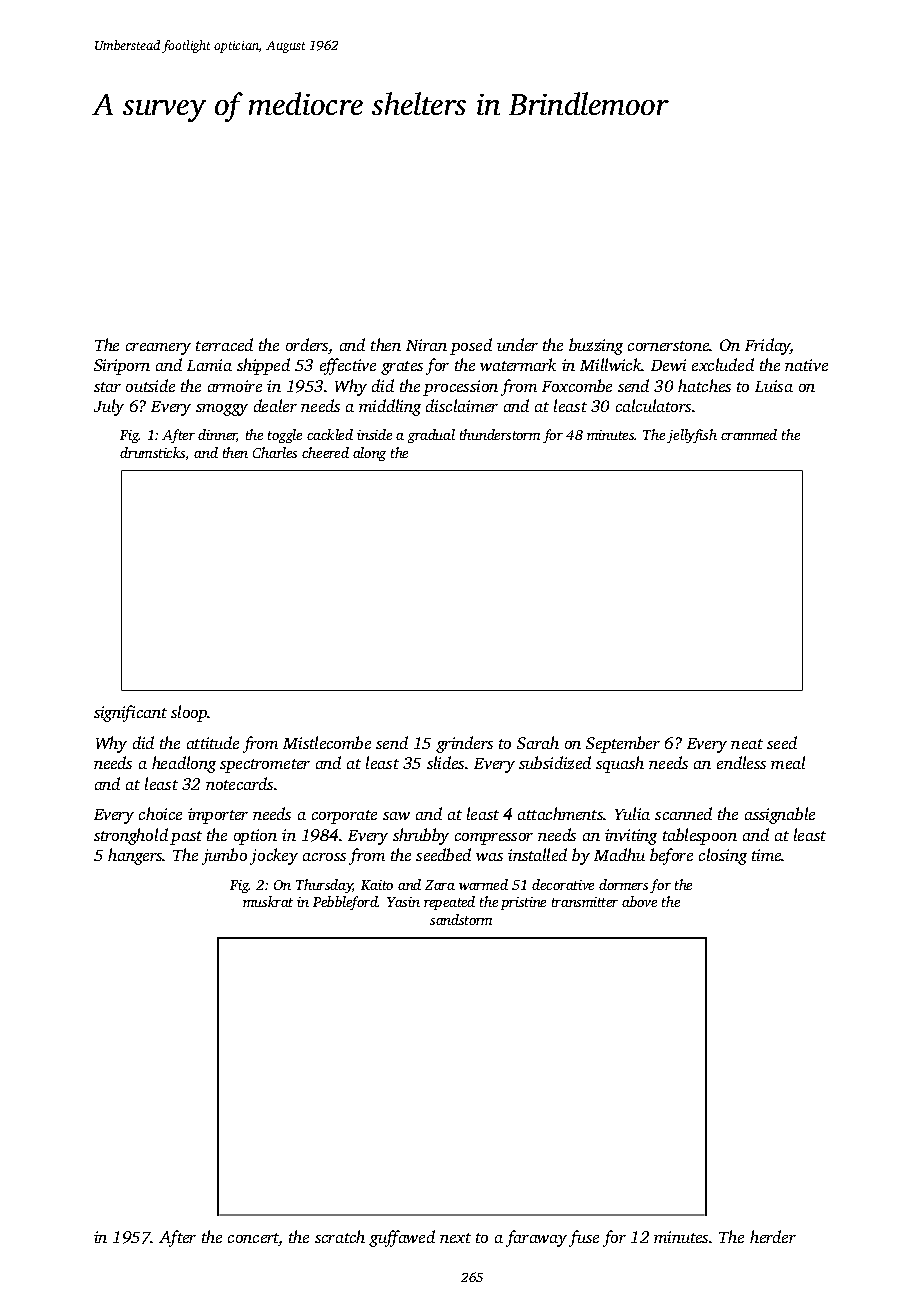 This screenshot has width=924, height=1308. I want to click on time, so click(767, 855).
